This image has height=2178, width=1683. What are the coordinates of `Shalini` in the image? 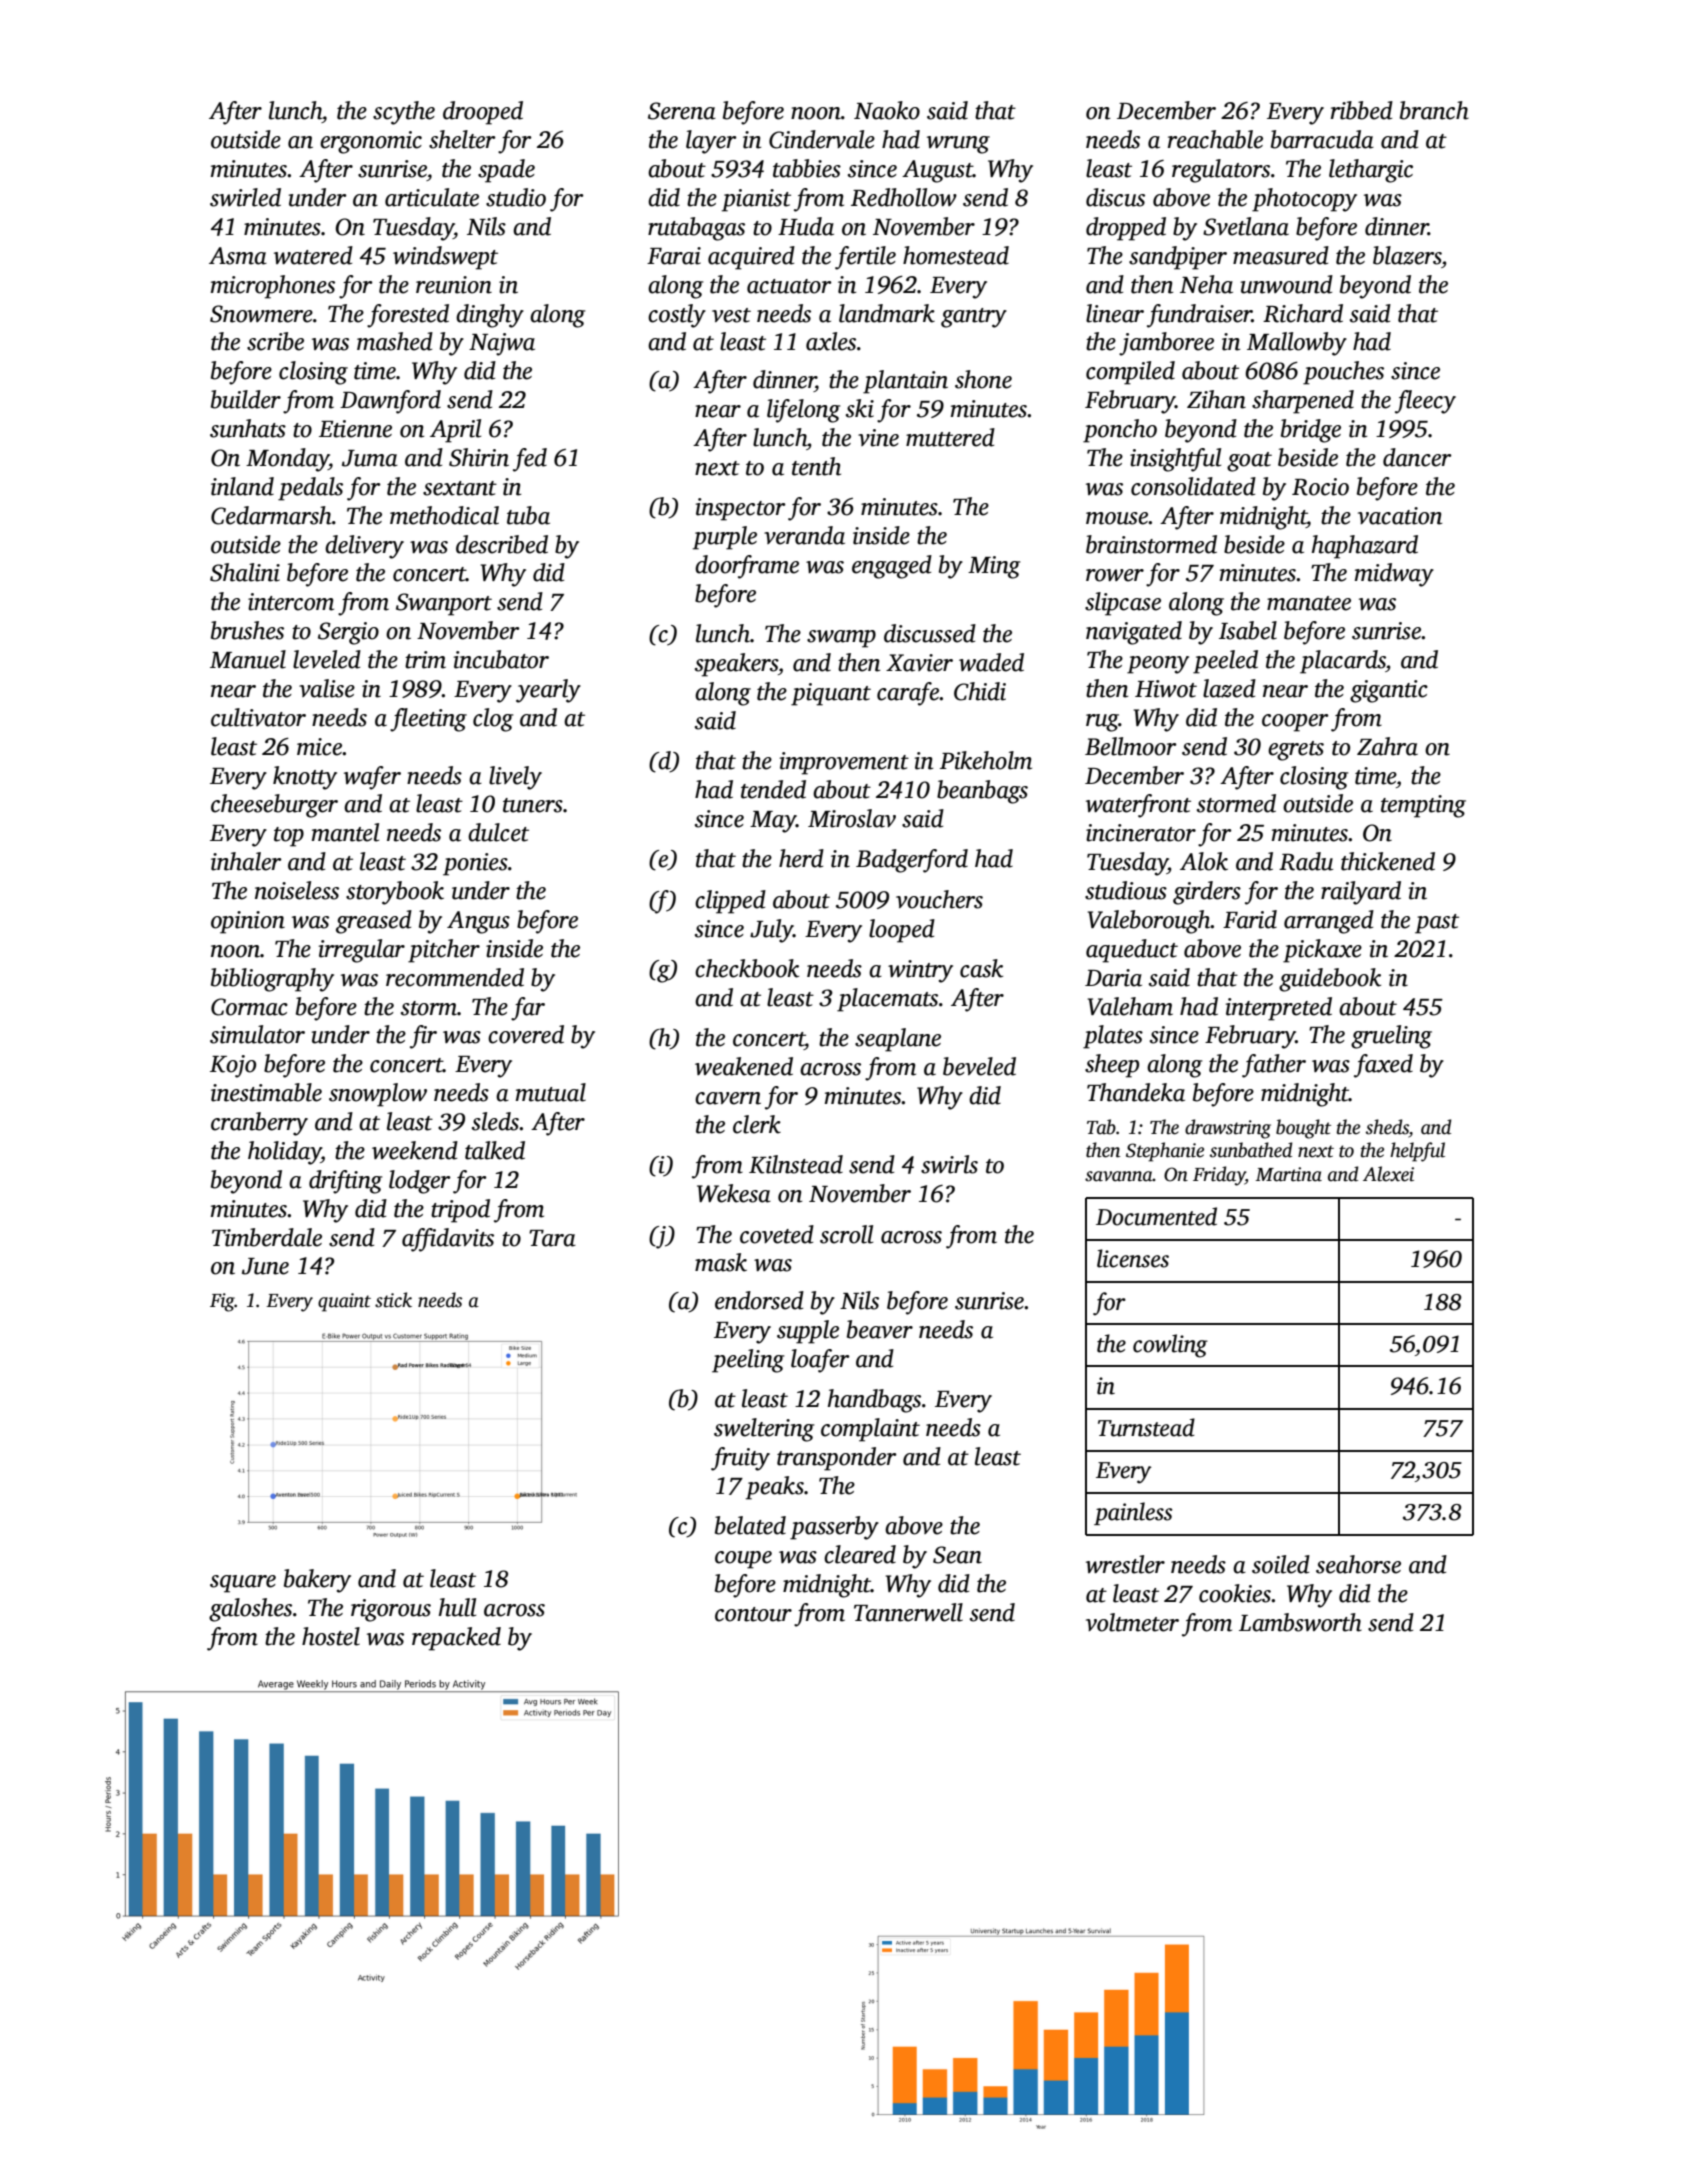 It's located at (245, 572).
